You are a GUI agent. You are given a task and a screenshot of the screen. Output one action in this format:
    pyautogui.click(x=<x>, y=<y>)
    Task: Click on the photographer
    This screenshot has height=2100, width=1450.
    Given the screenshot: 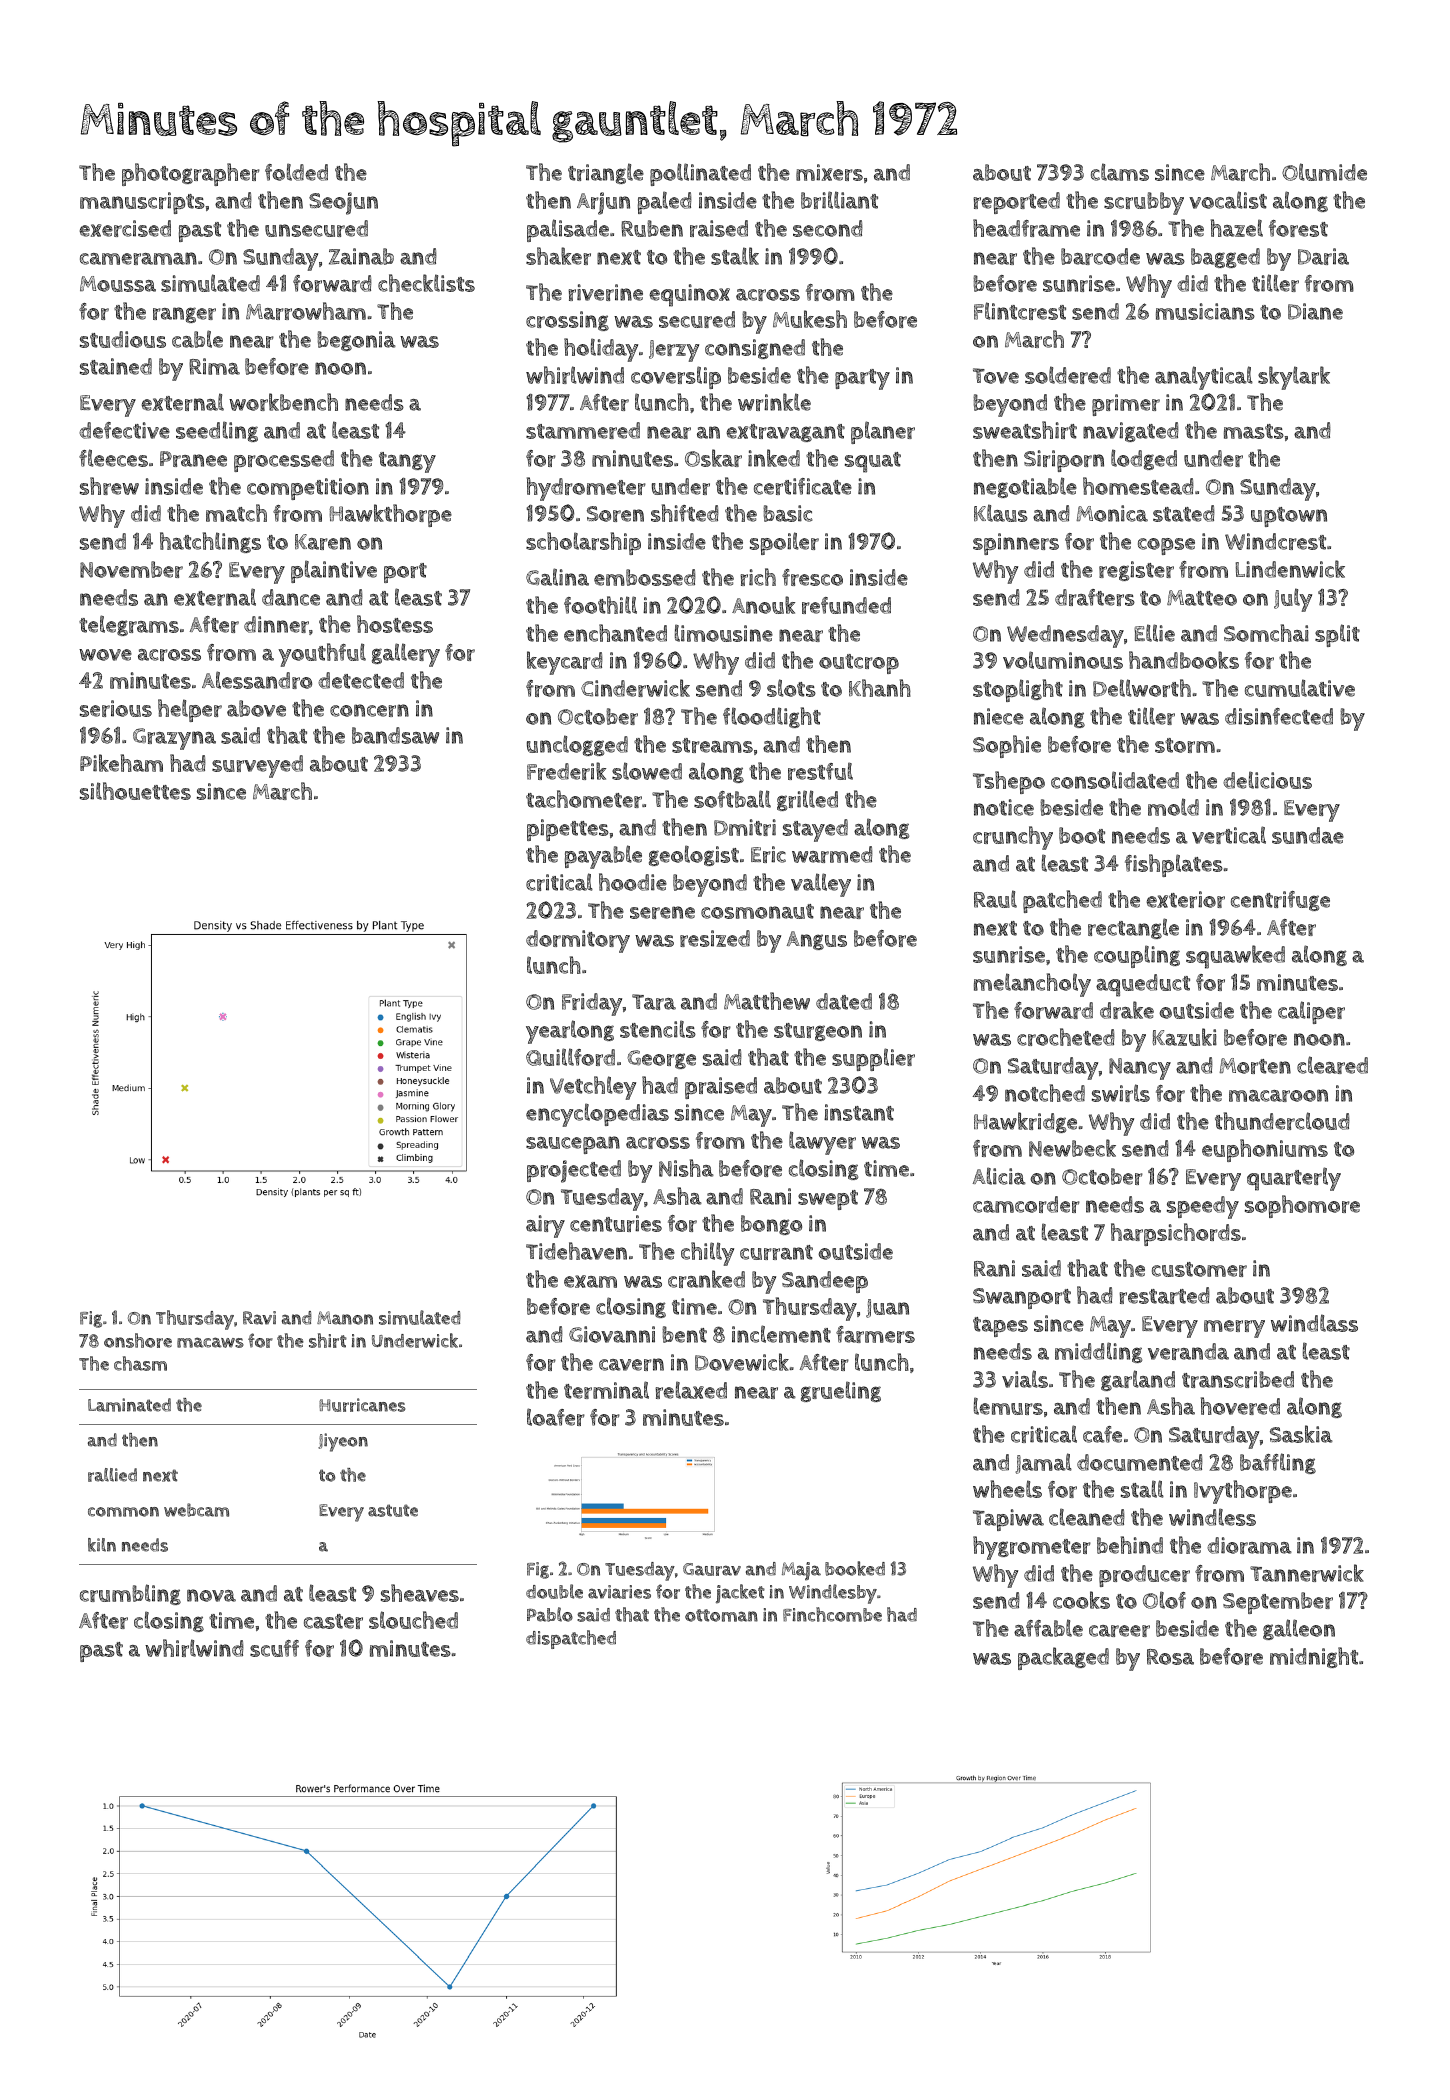 What is the action you would take?
    pyautogui.click(x=191, y=174)
